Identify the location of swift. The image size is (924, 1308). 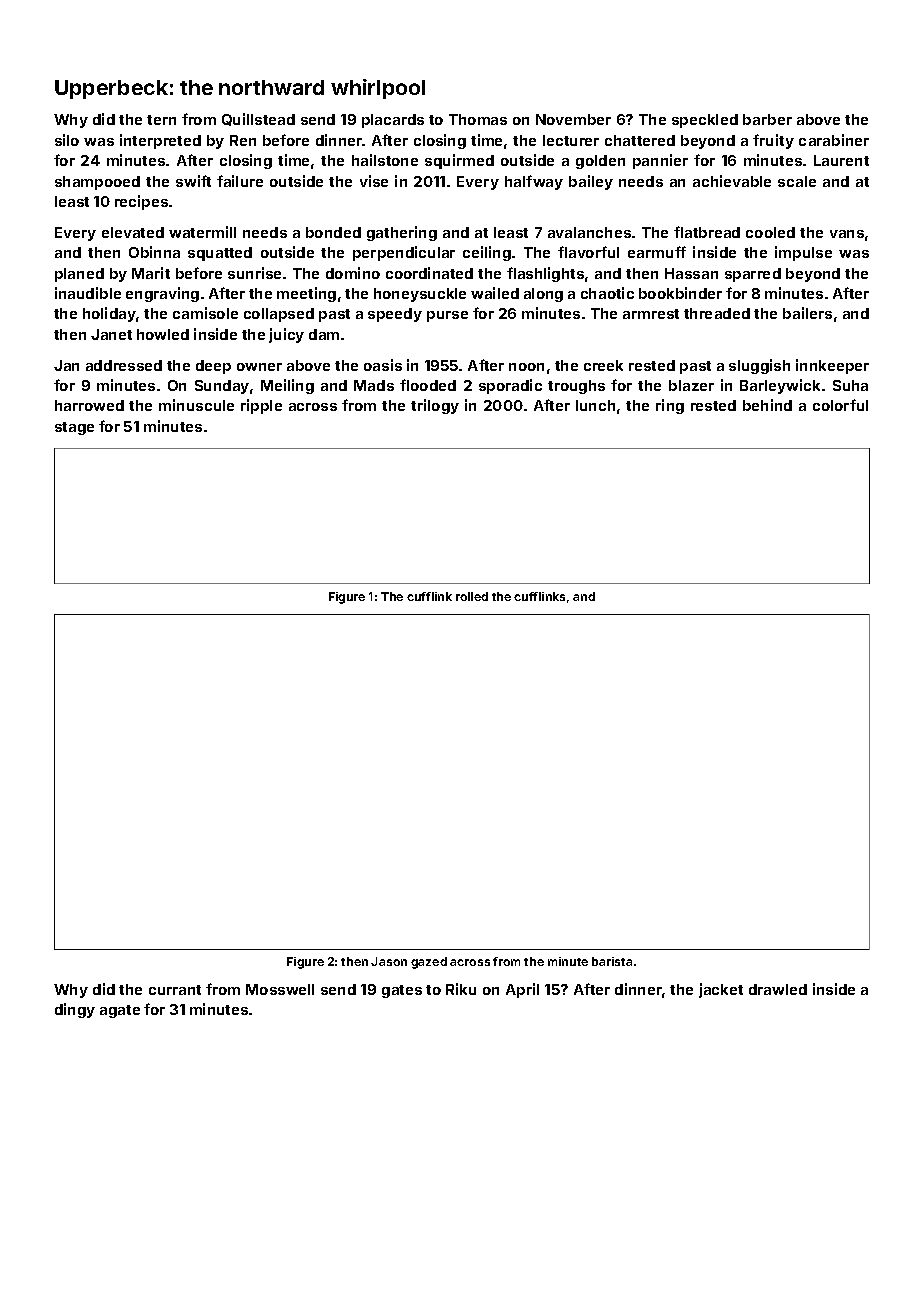
(193, 181).
